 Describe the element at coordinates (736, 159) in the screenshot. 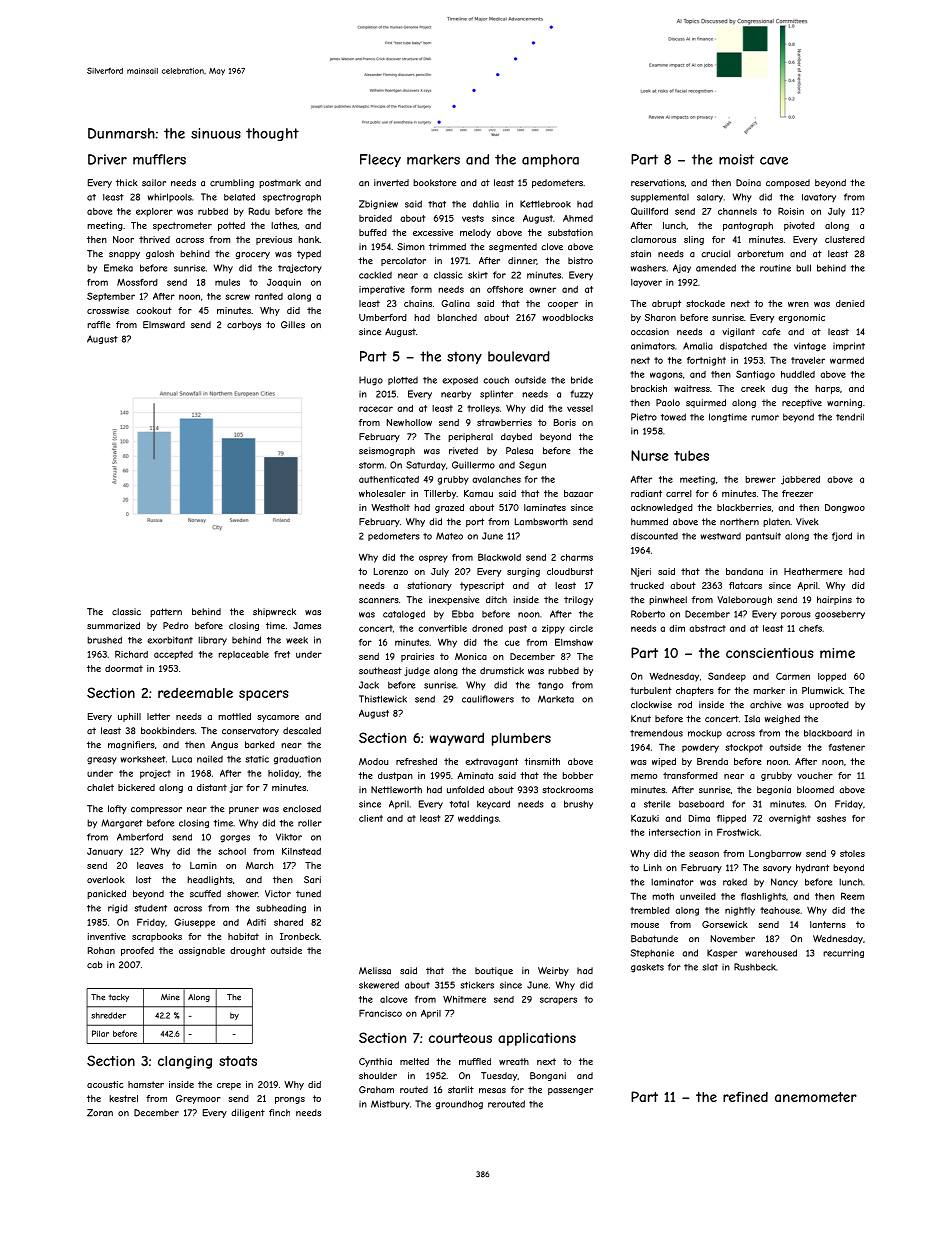

I see `moist` at that location.
